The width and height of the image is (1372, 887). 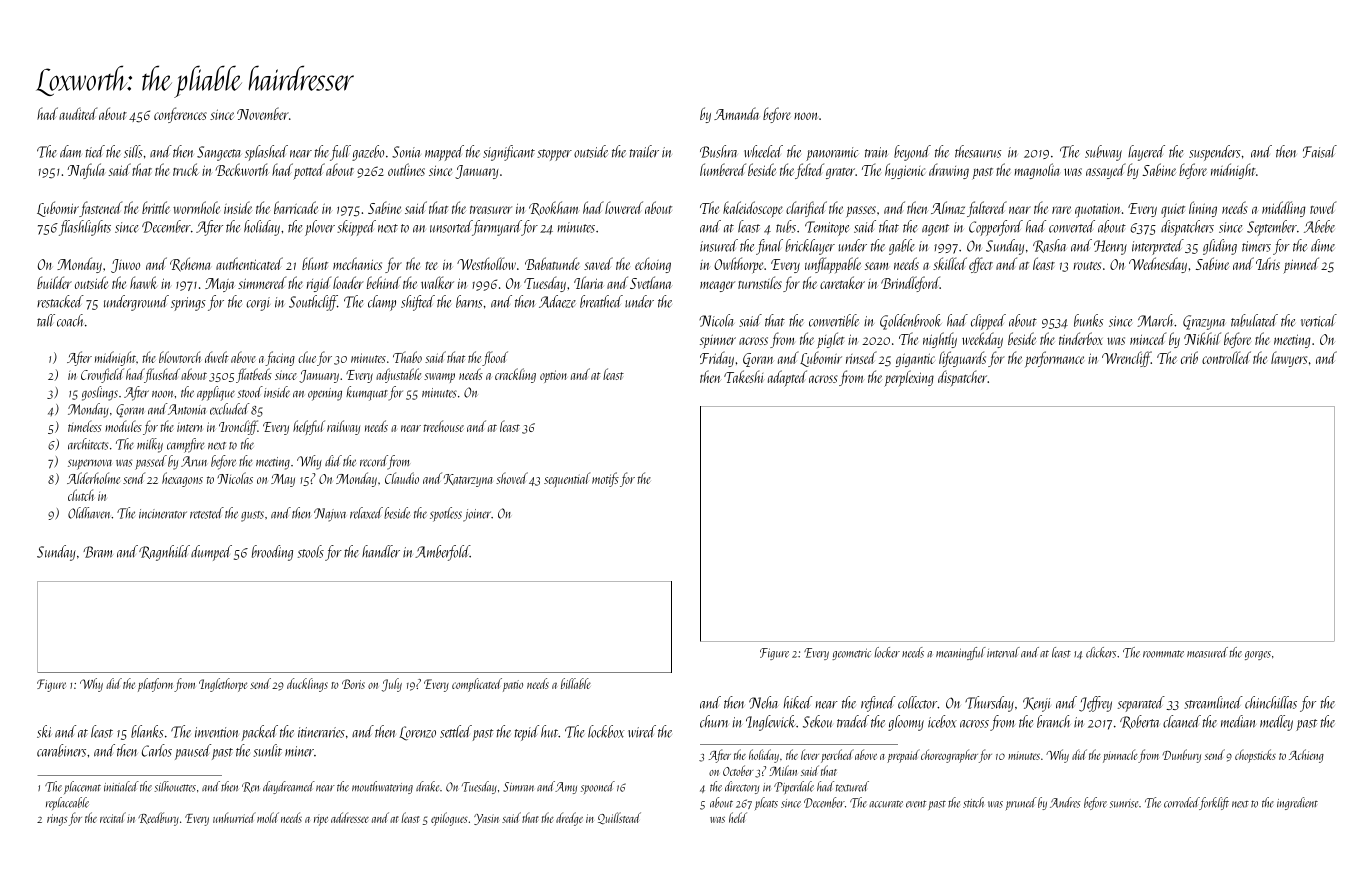 I want to click on campfire, so click(x=185, y=445).
